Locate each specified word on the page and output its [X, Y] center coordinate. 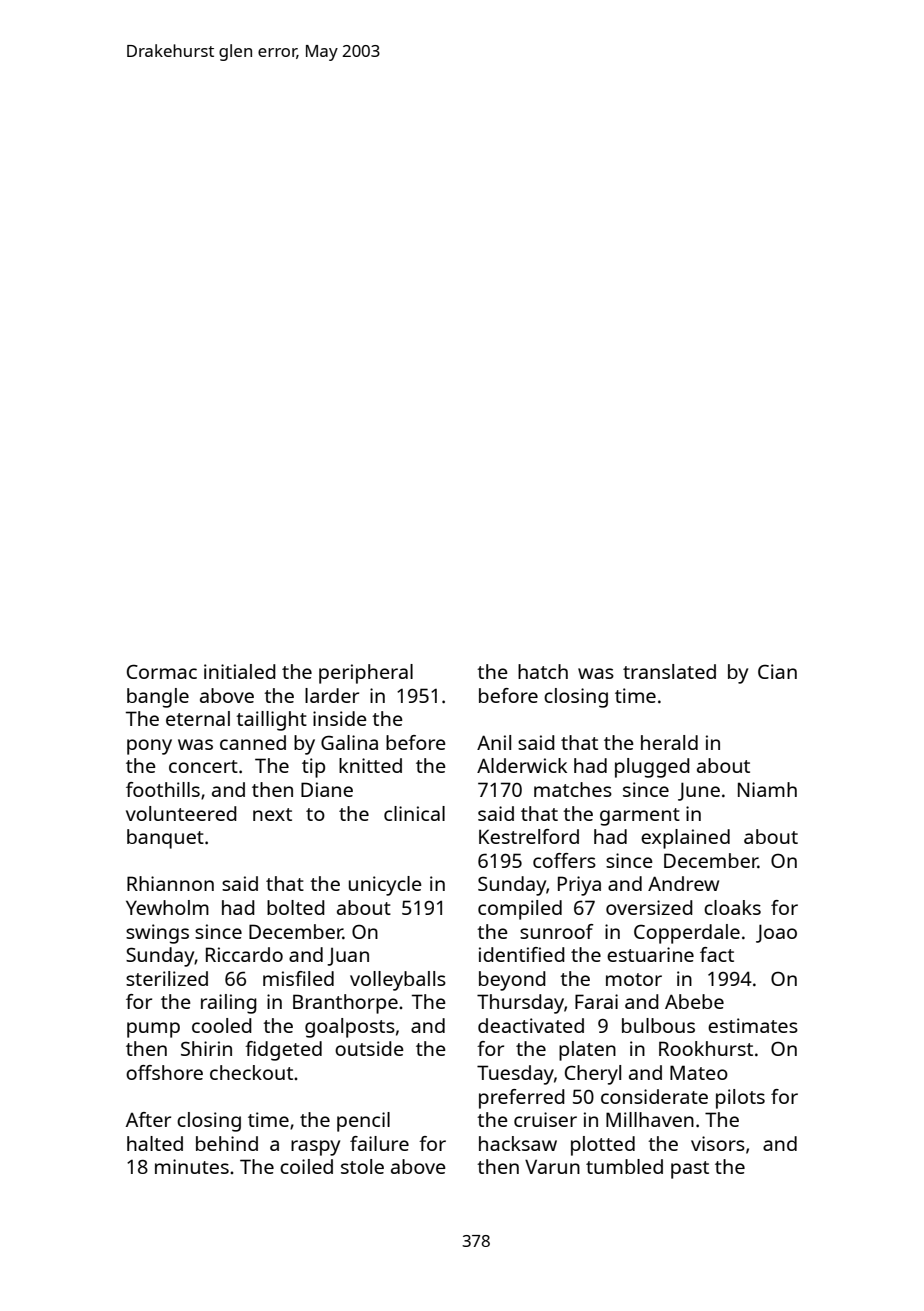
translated [669, 671]
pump [153, 1030]
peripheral [366, 674]
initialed [240, 671]
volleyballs [398, 981]
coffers [564, 860]
